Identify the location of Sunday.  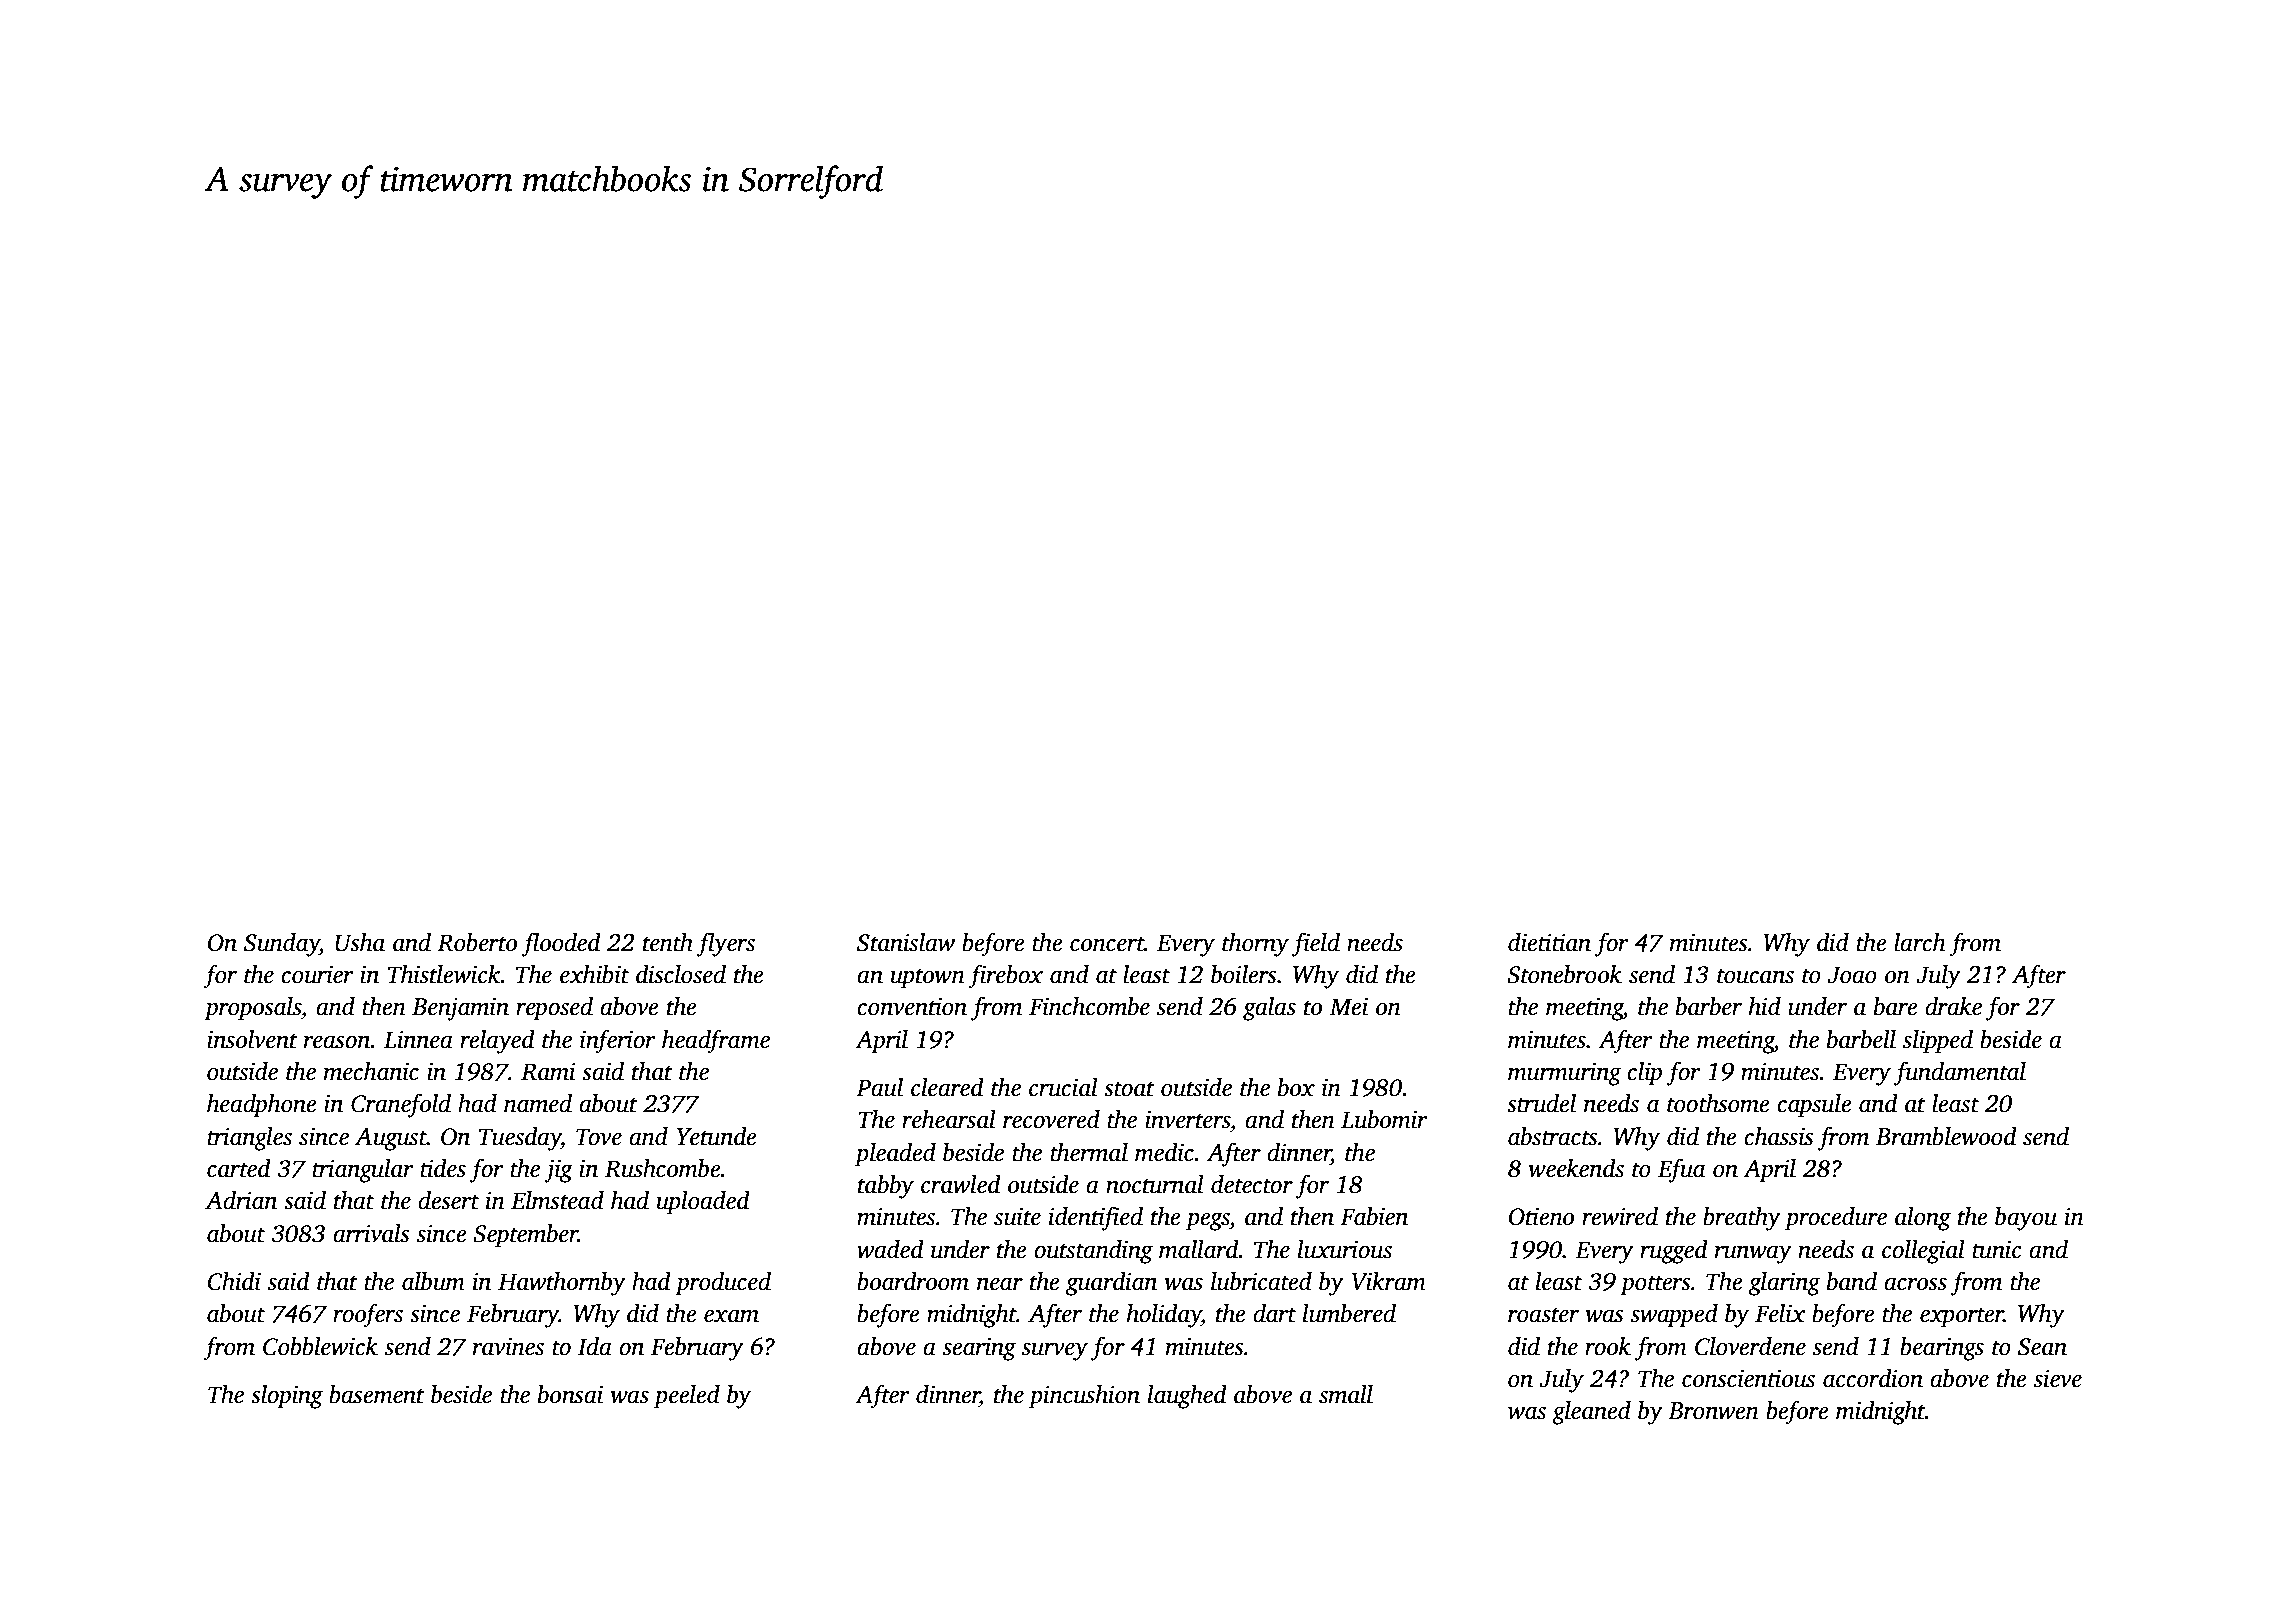
(282, 945).
